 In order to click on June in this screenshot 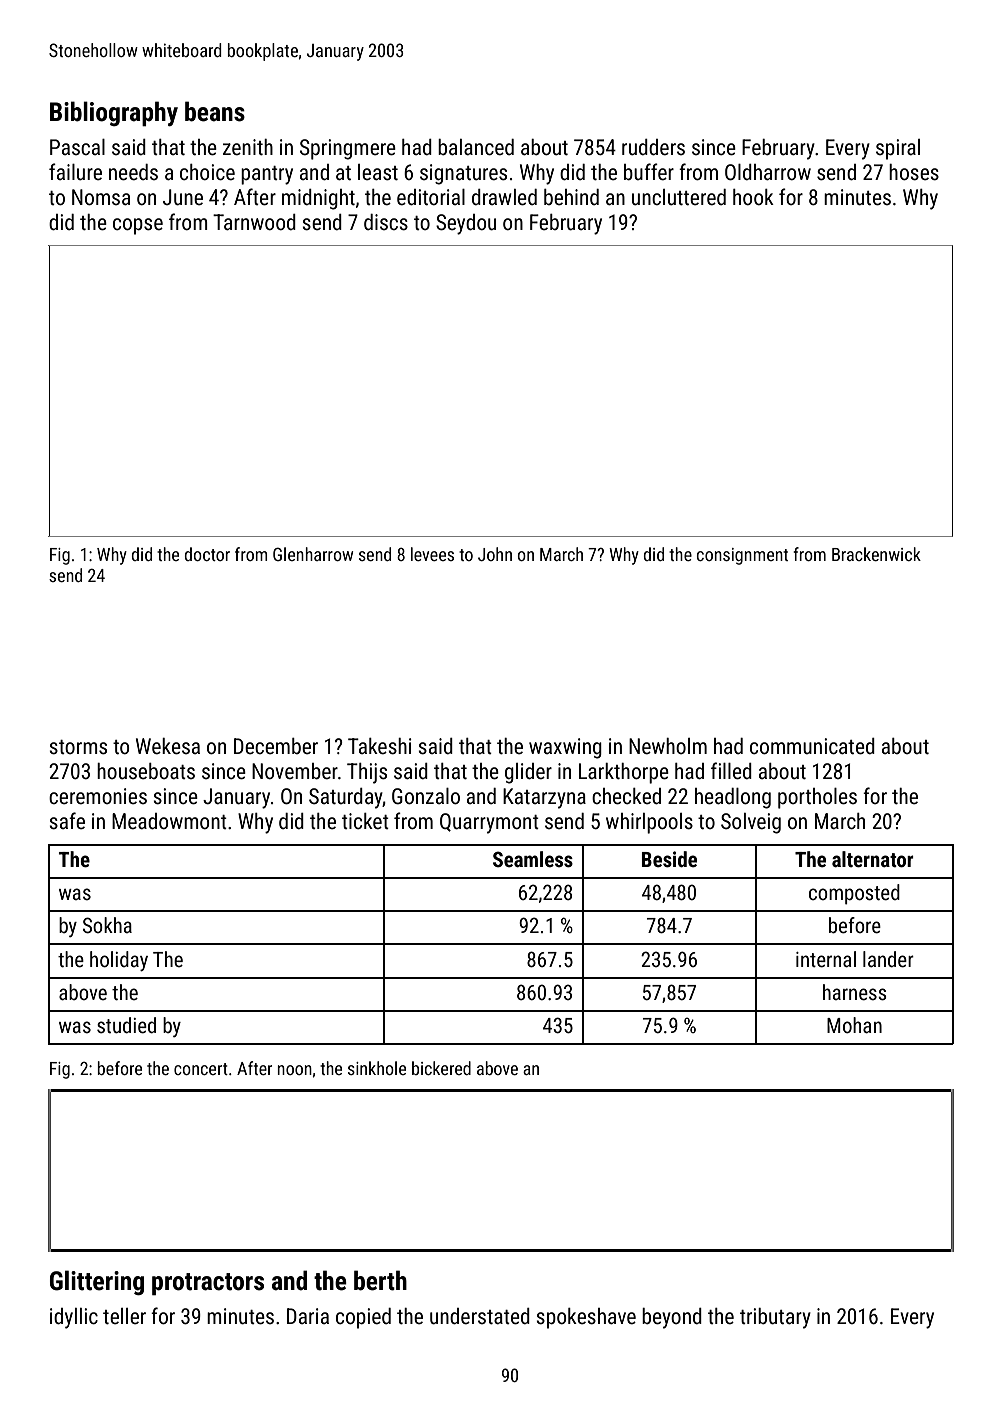, I will do `click(183, 197)`.
